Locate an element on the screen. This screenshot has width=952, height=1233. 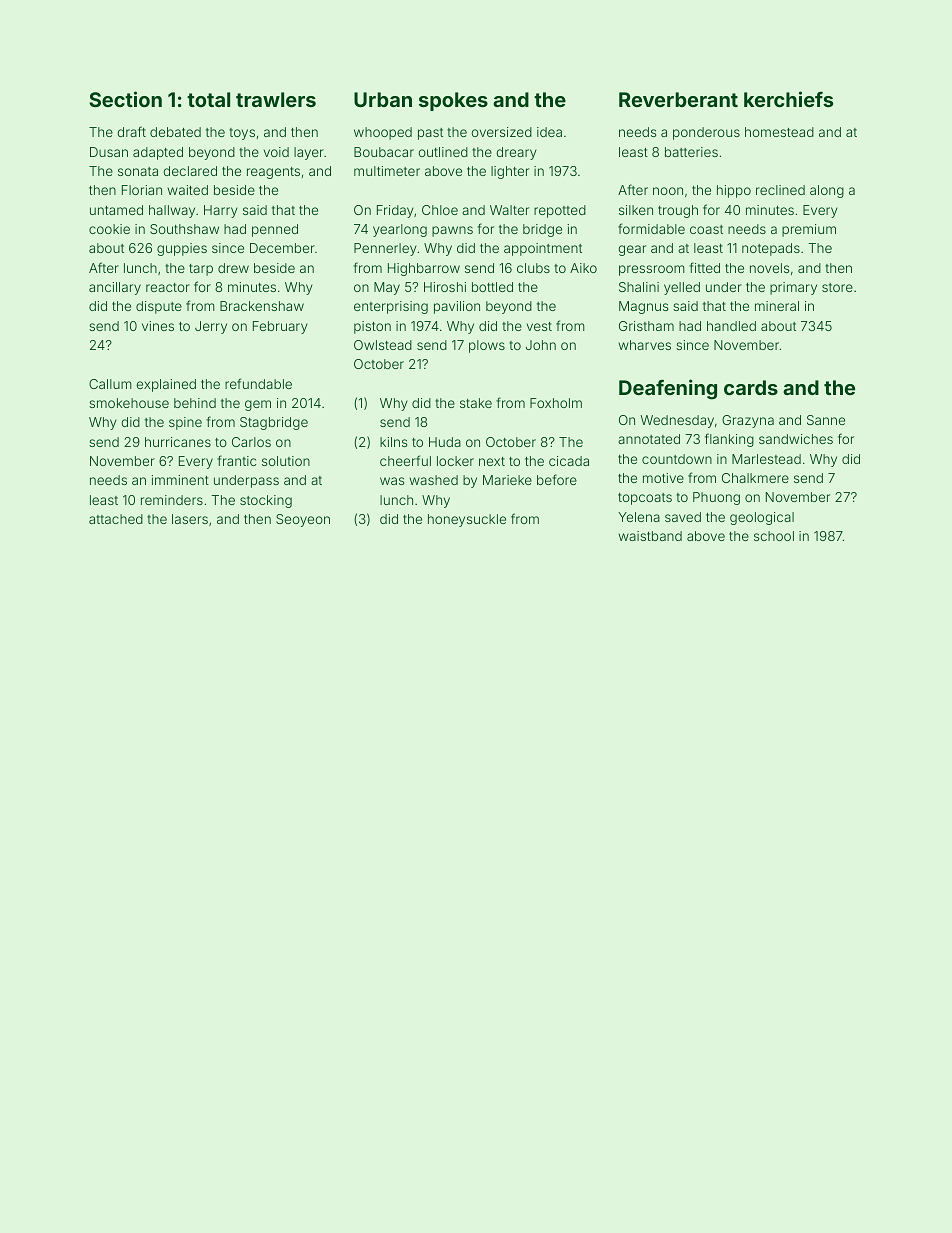
explained is located at coordinates (166, 385).
